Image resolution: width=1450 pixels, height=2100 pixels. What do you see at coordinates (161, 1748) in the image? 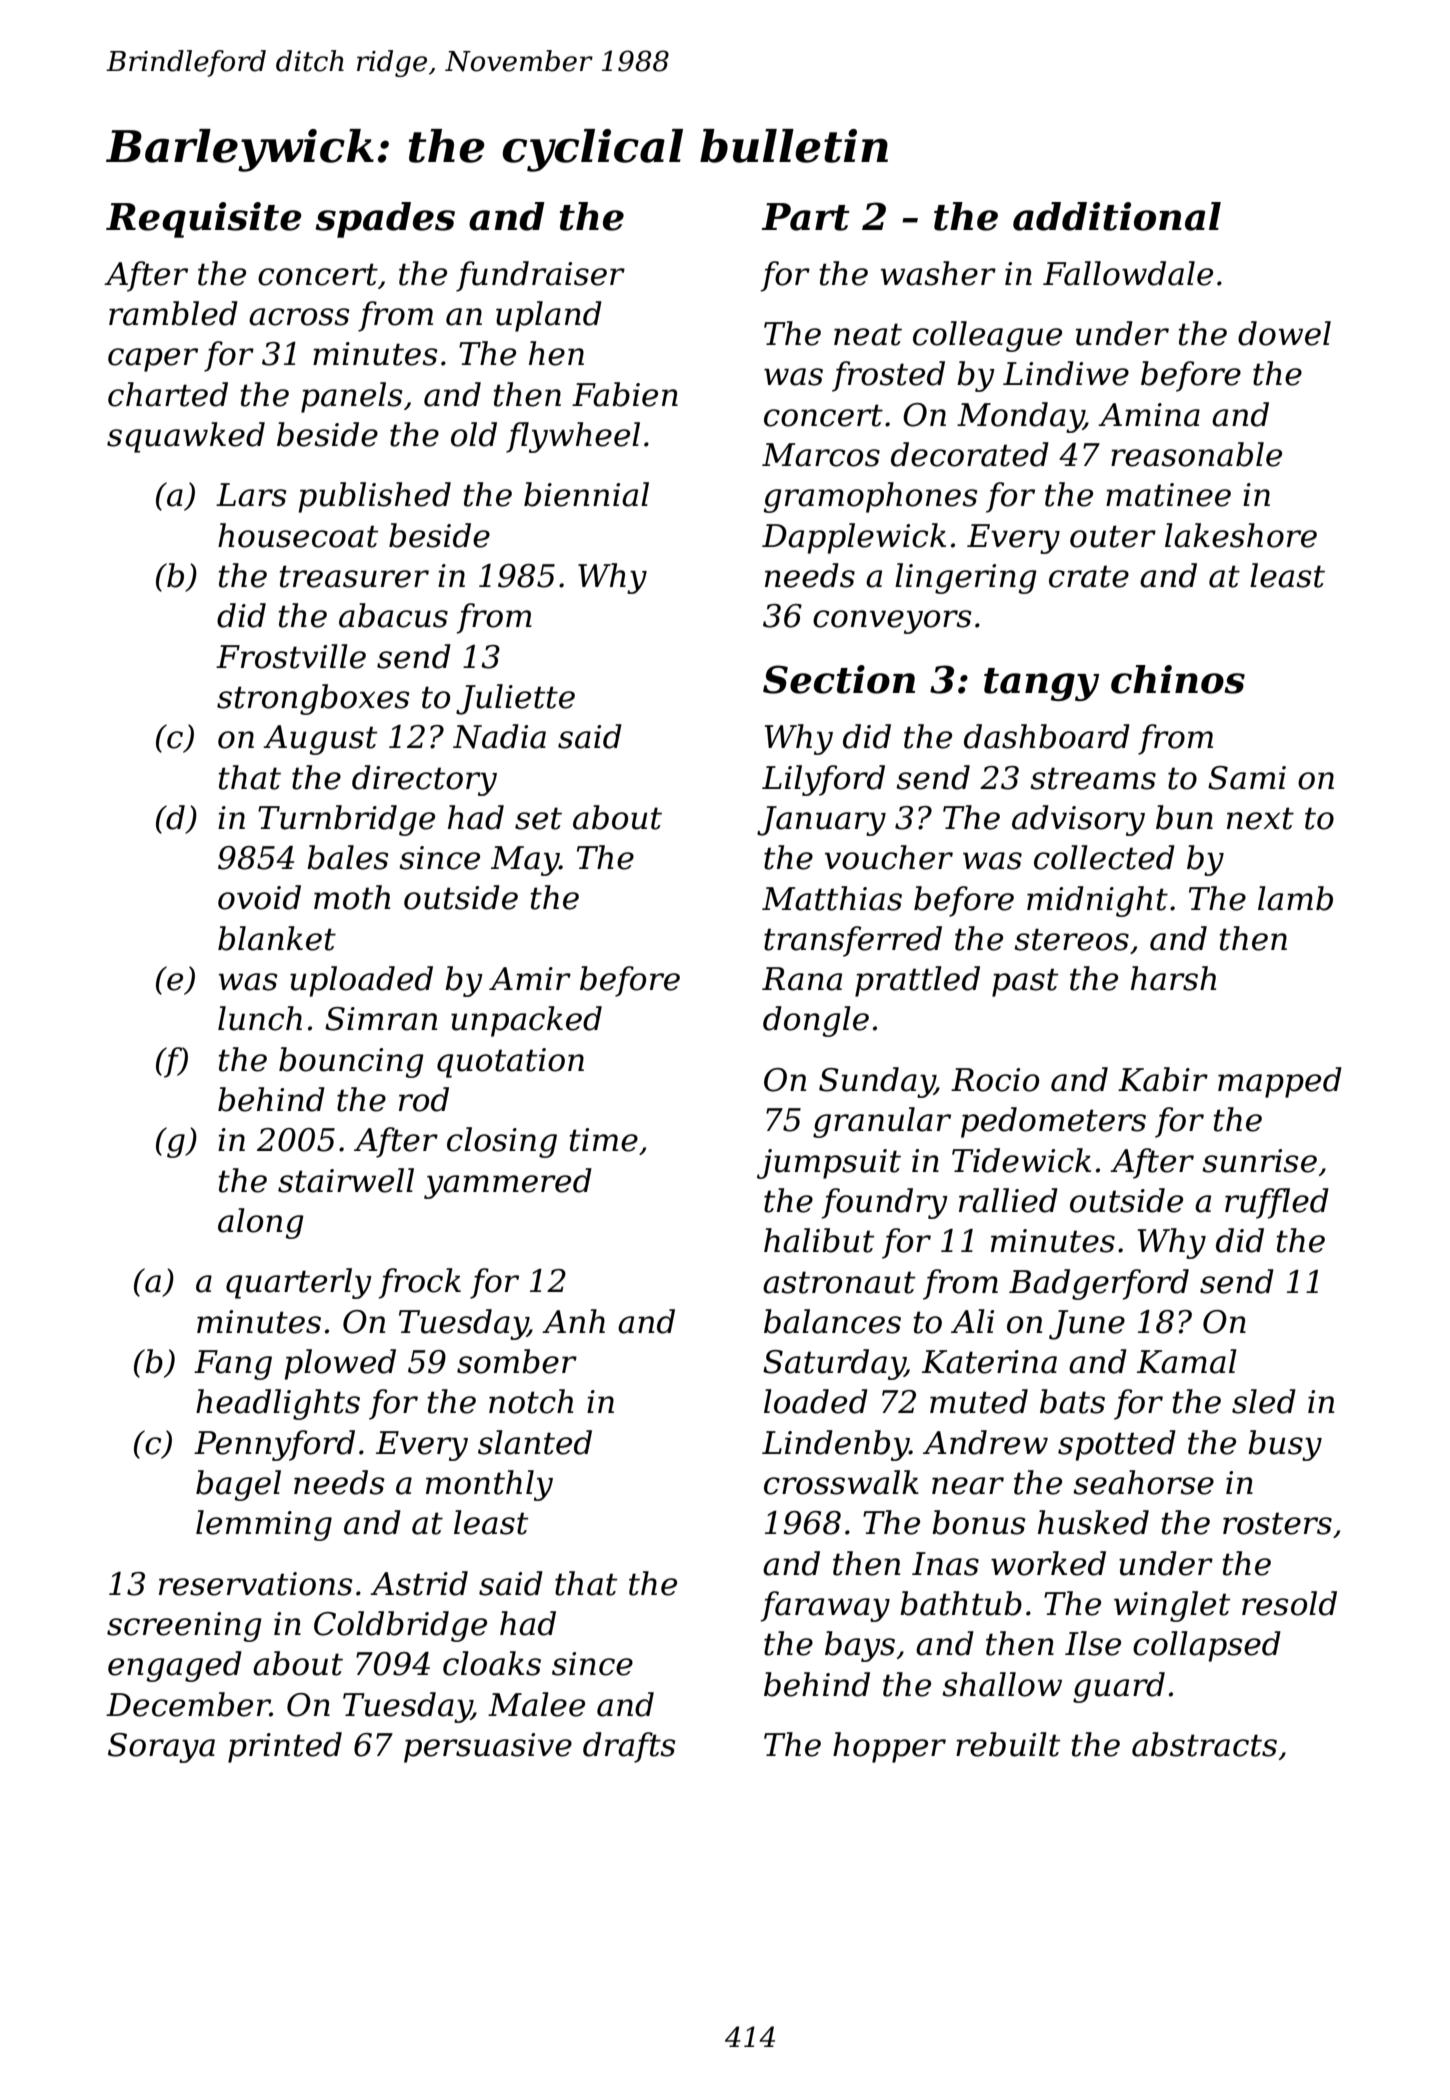
I see `Soraya` at bounding box center [161, 1748].
